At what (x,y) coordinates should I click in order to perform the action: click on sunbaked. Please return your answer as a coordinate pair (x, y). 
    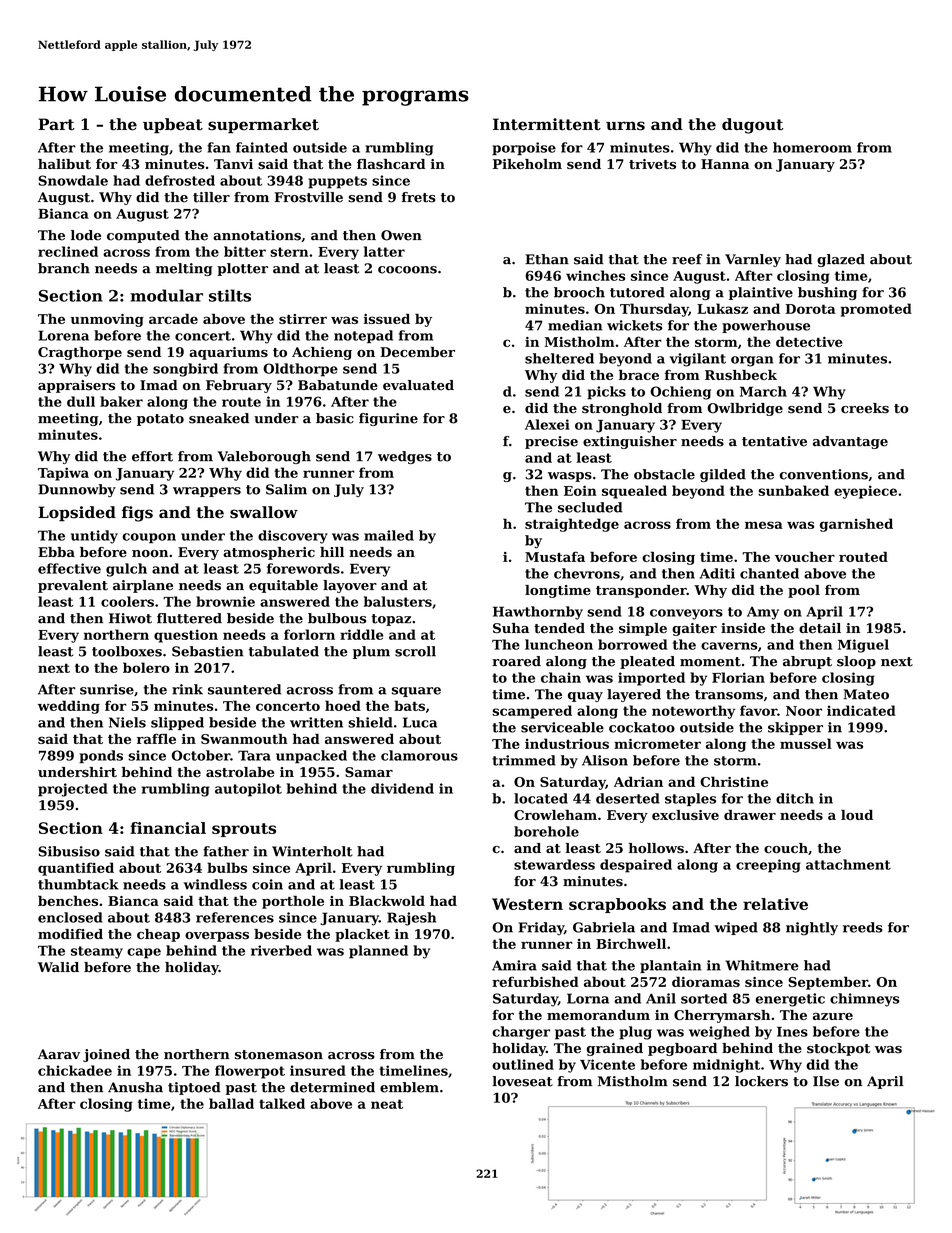
    Looking at the image, I should click on (793, 490).
